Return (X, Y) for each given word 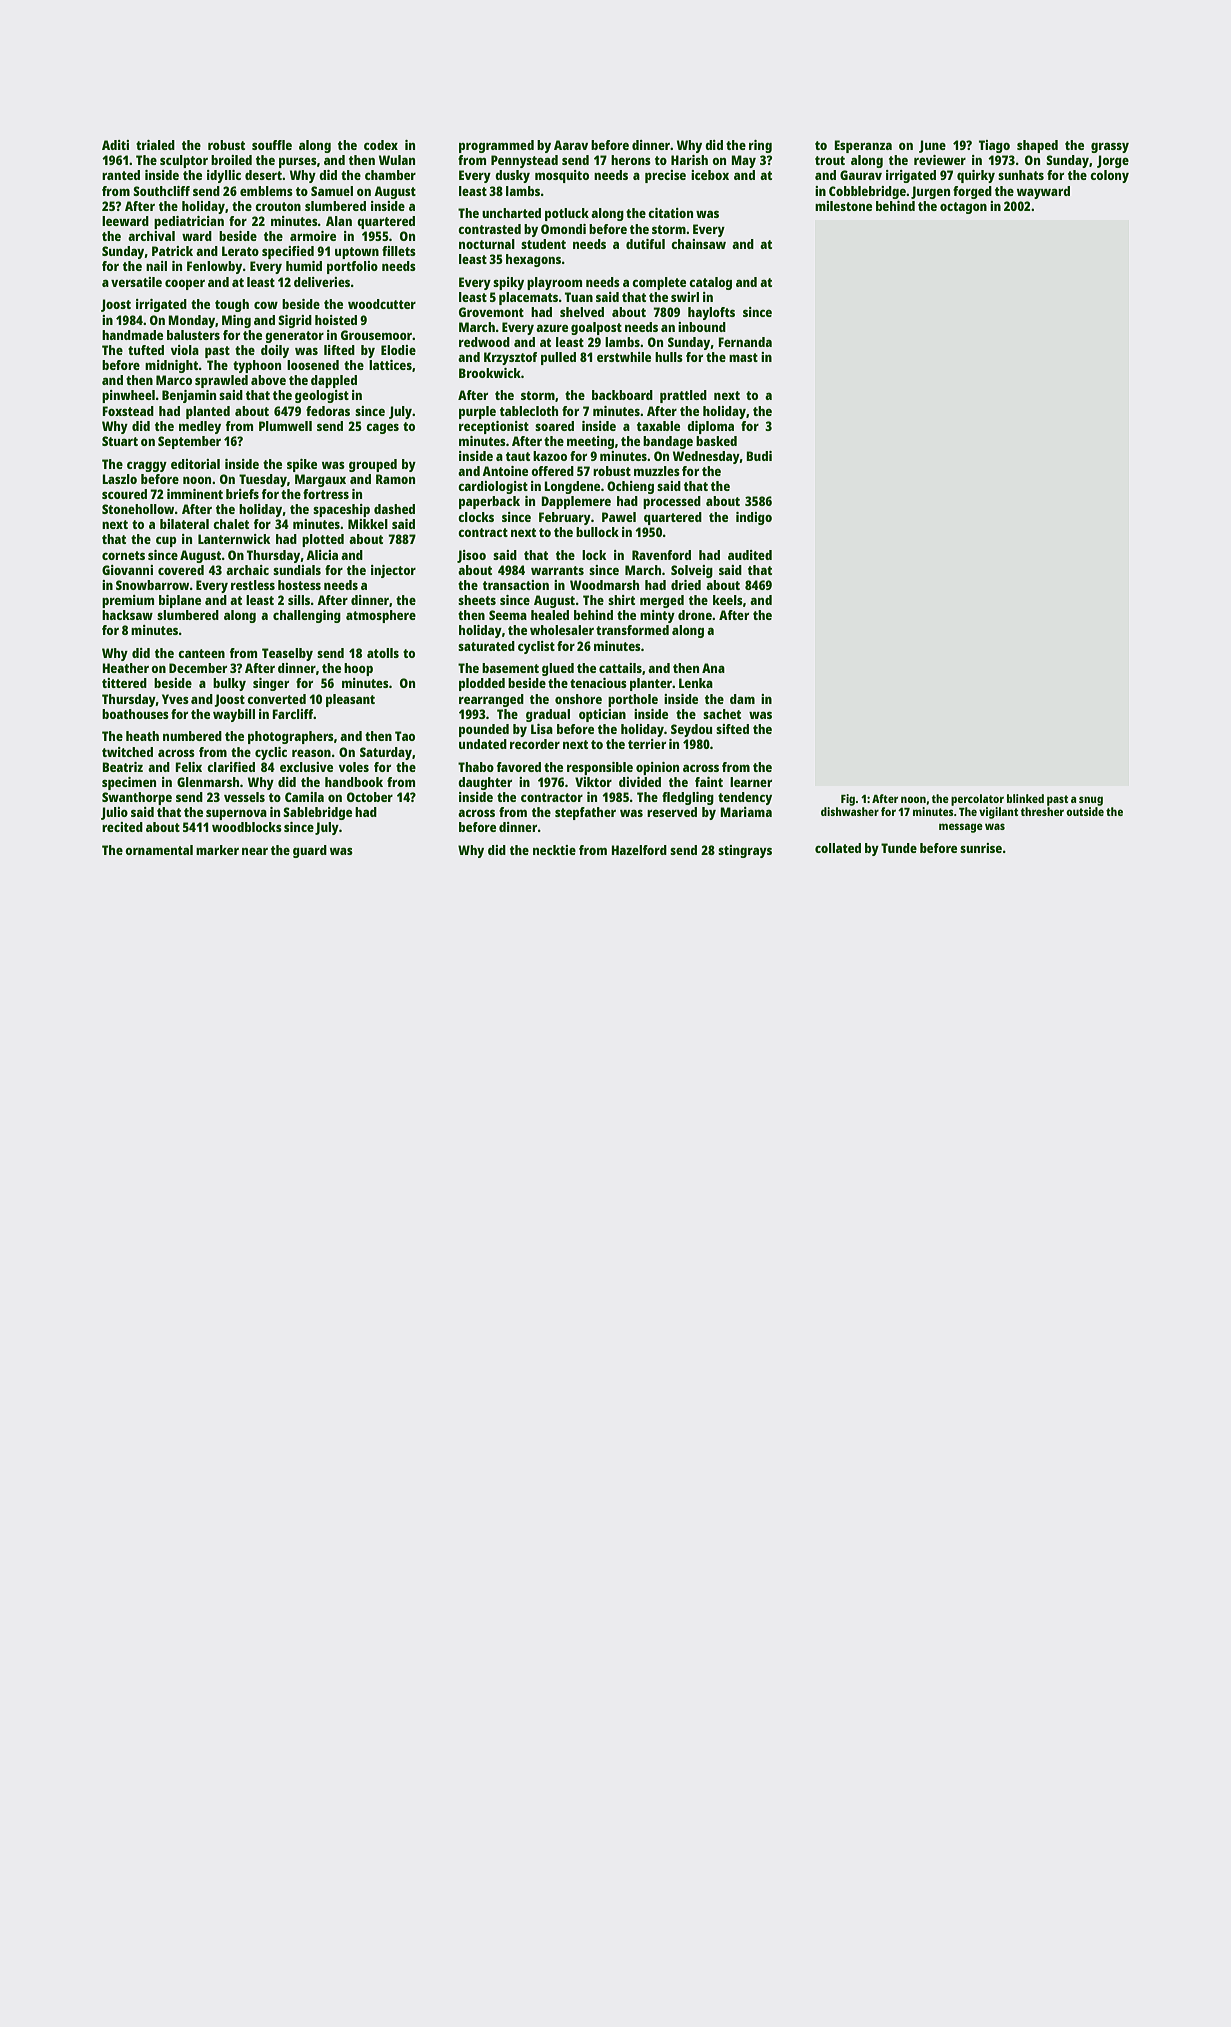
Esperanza (863, 146)
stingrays (745, 851)
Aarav (571, 145)
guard (310, 851)
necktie (554, 850)
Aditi (115, 145)
